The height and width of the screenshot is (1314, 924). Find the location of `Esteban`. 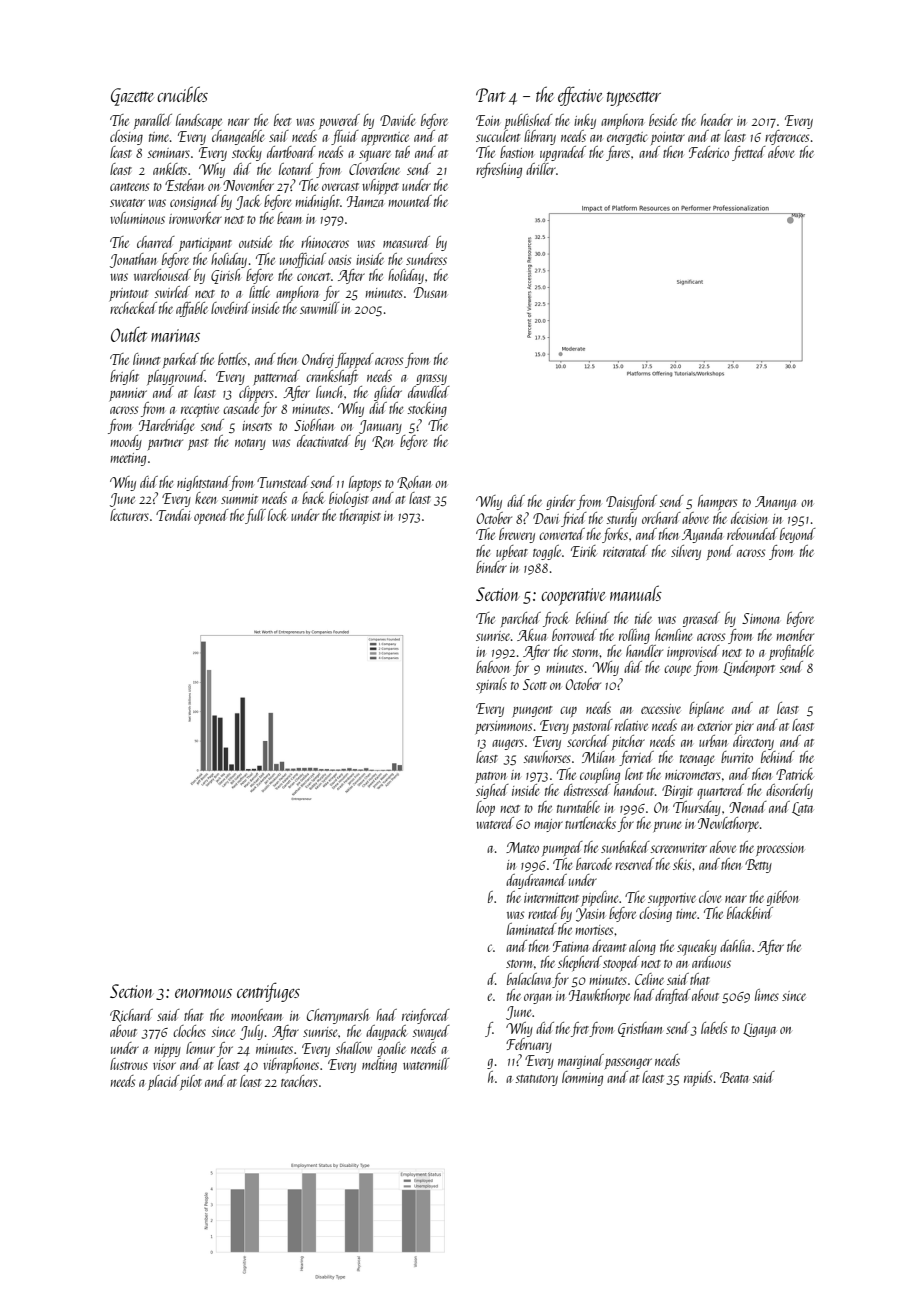

Esteban is located at coordinates (184, 185).
